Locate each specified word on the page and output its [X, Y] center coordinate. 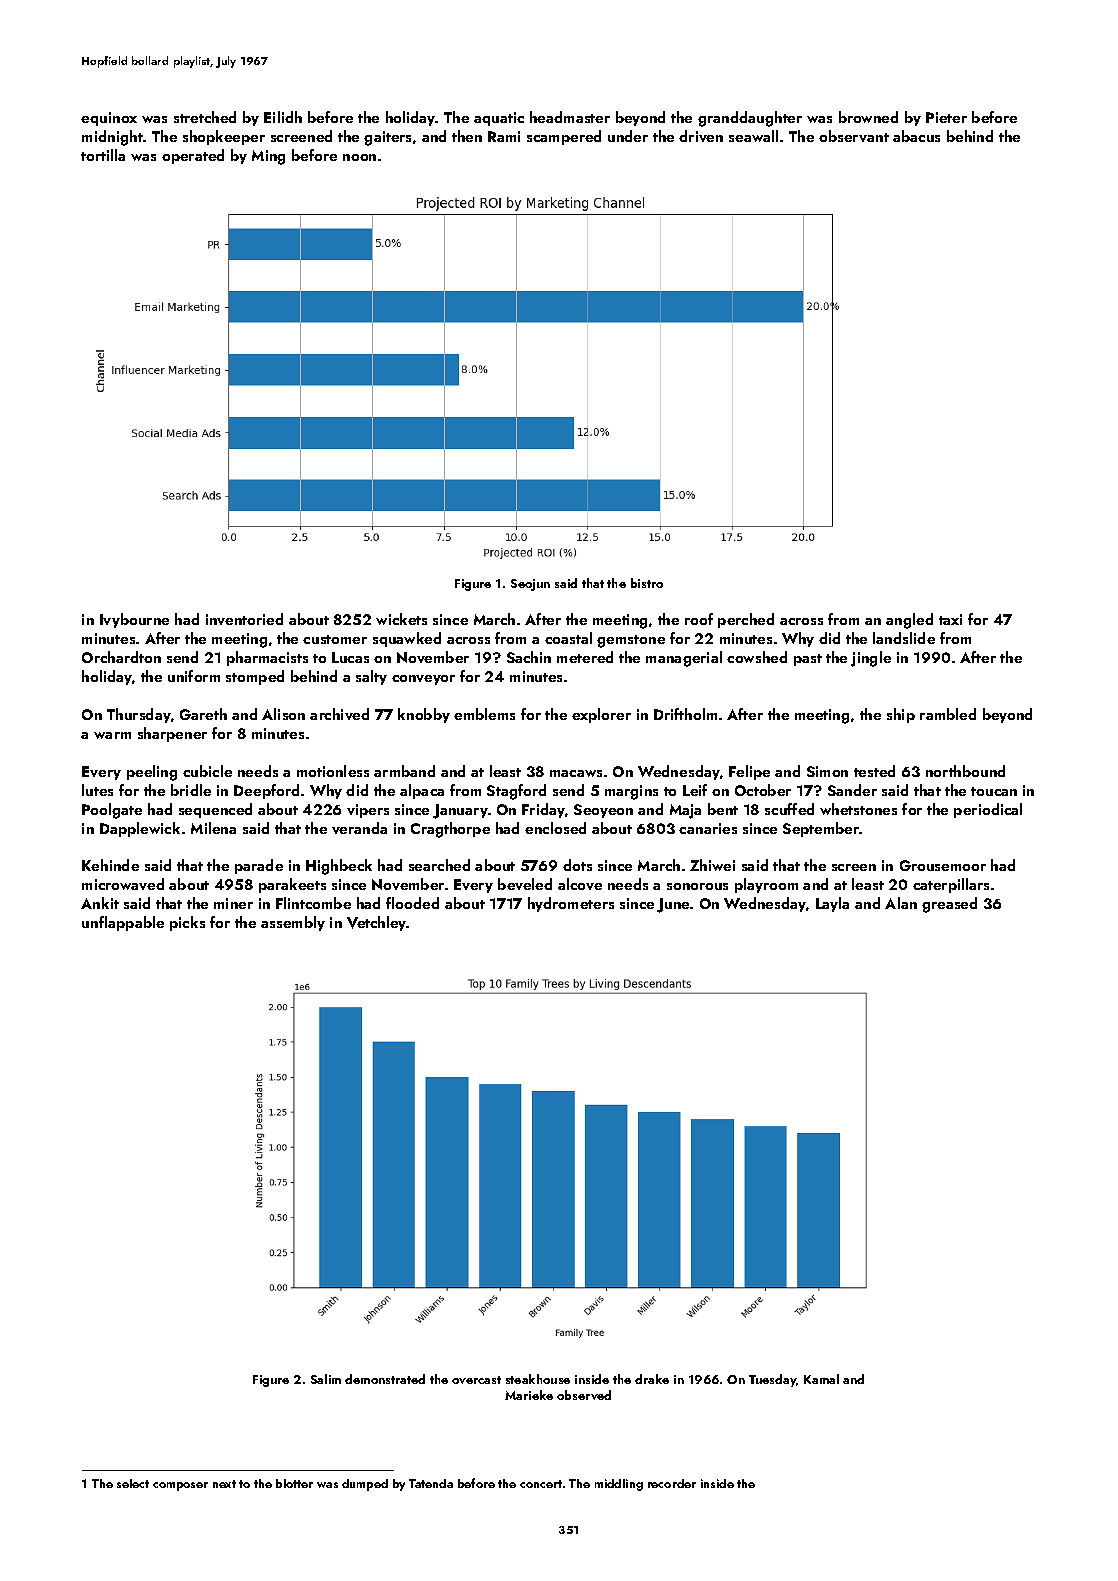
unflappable [123, 923]
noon [359, 157]
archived [339, 714]
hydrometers [571, 904]
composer [180, 1486]
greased [949, 905]
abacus [916, 136]
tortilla [103, 155]
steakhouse [538, 1379]
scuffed [789, 809]
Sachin [529, 657]
